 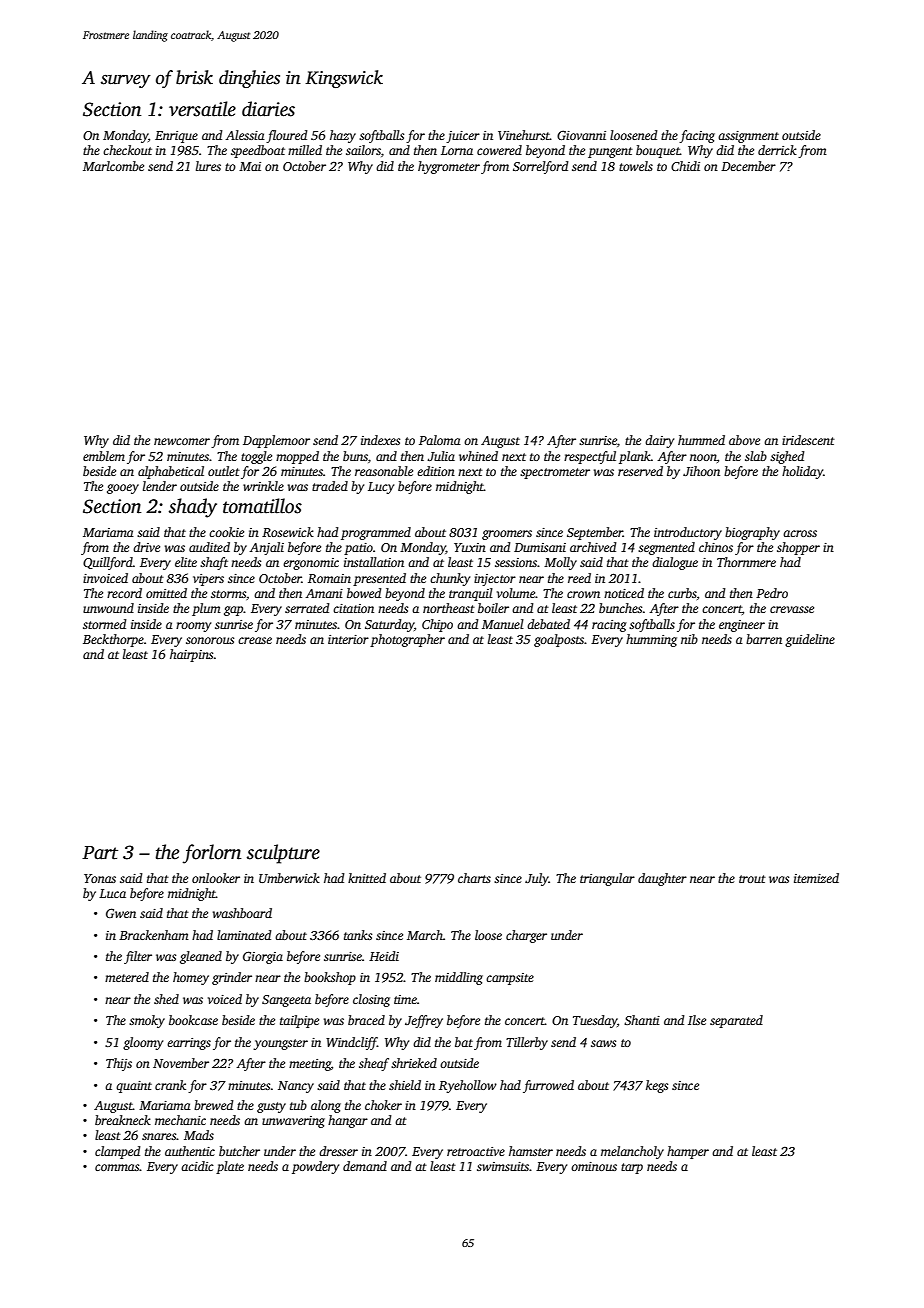 What do you see at coordinates (127, 977) in the page?
I see `metered` at bounding box center [127, 977].
